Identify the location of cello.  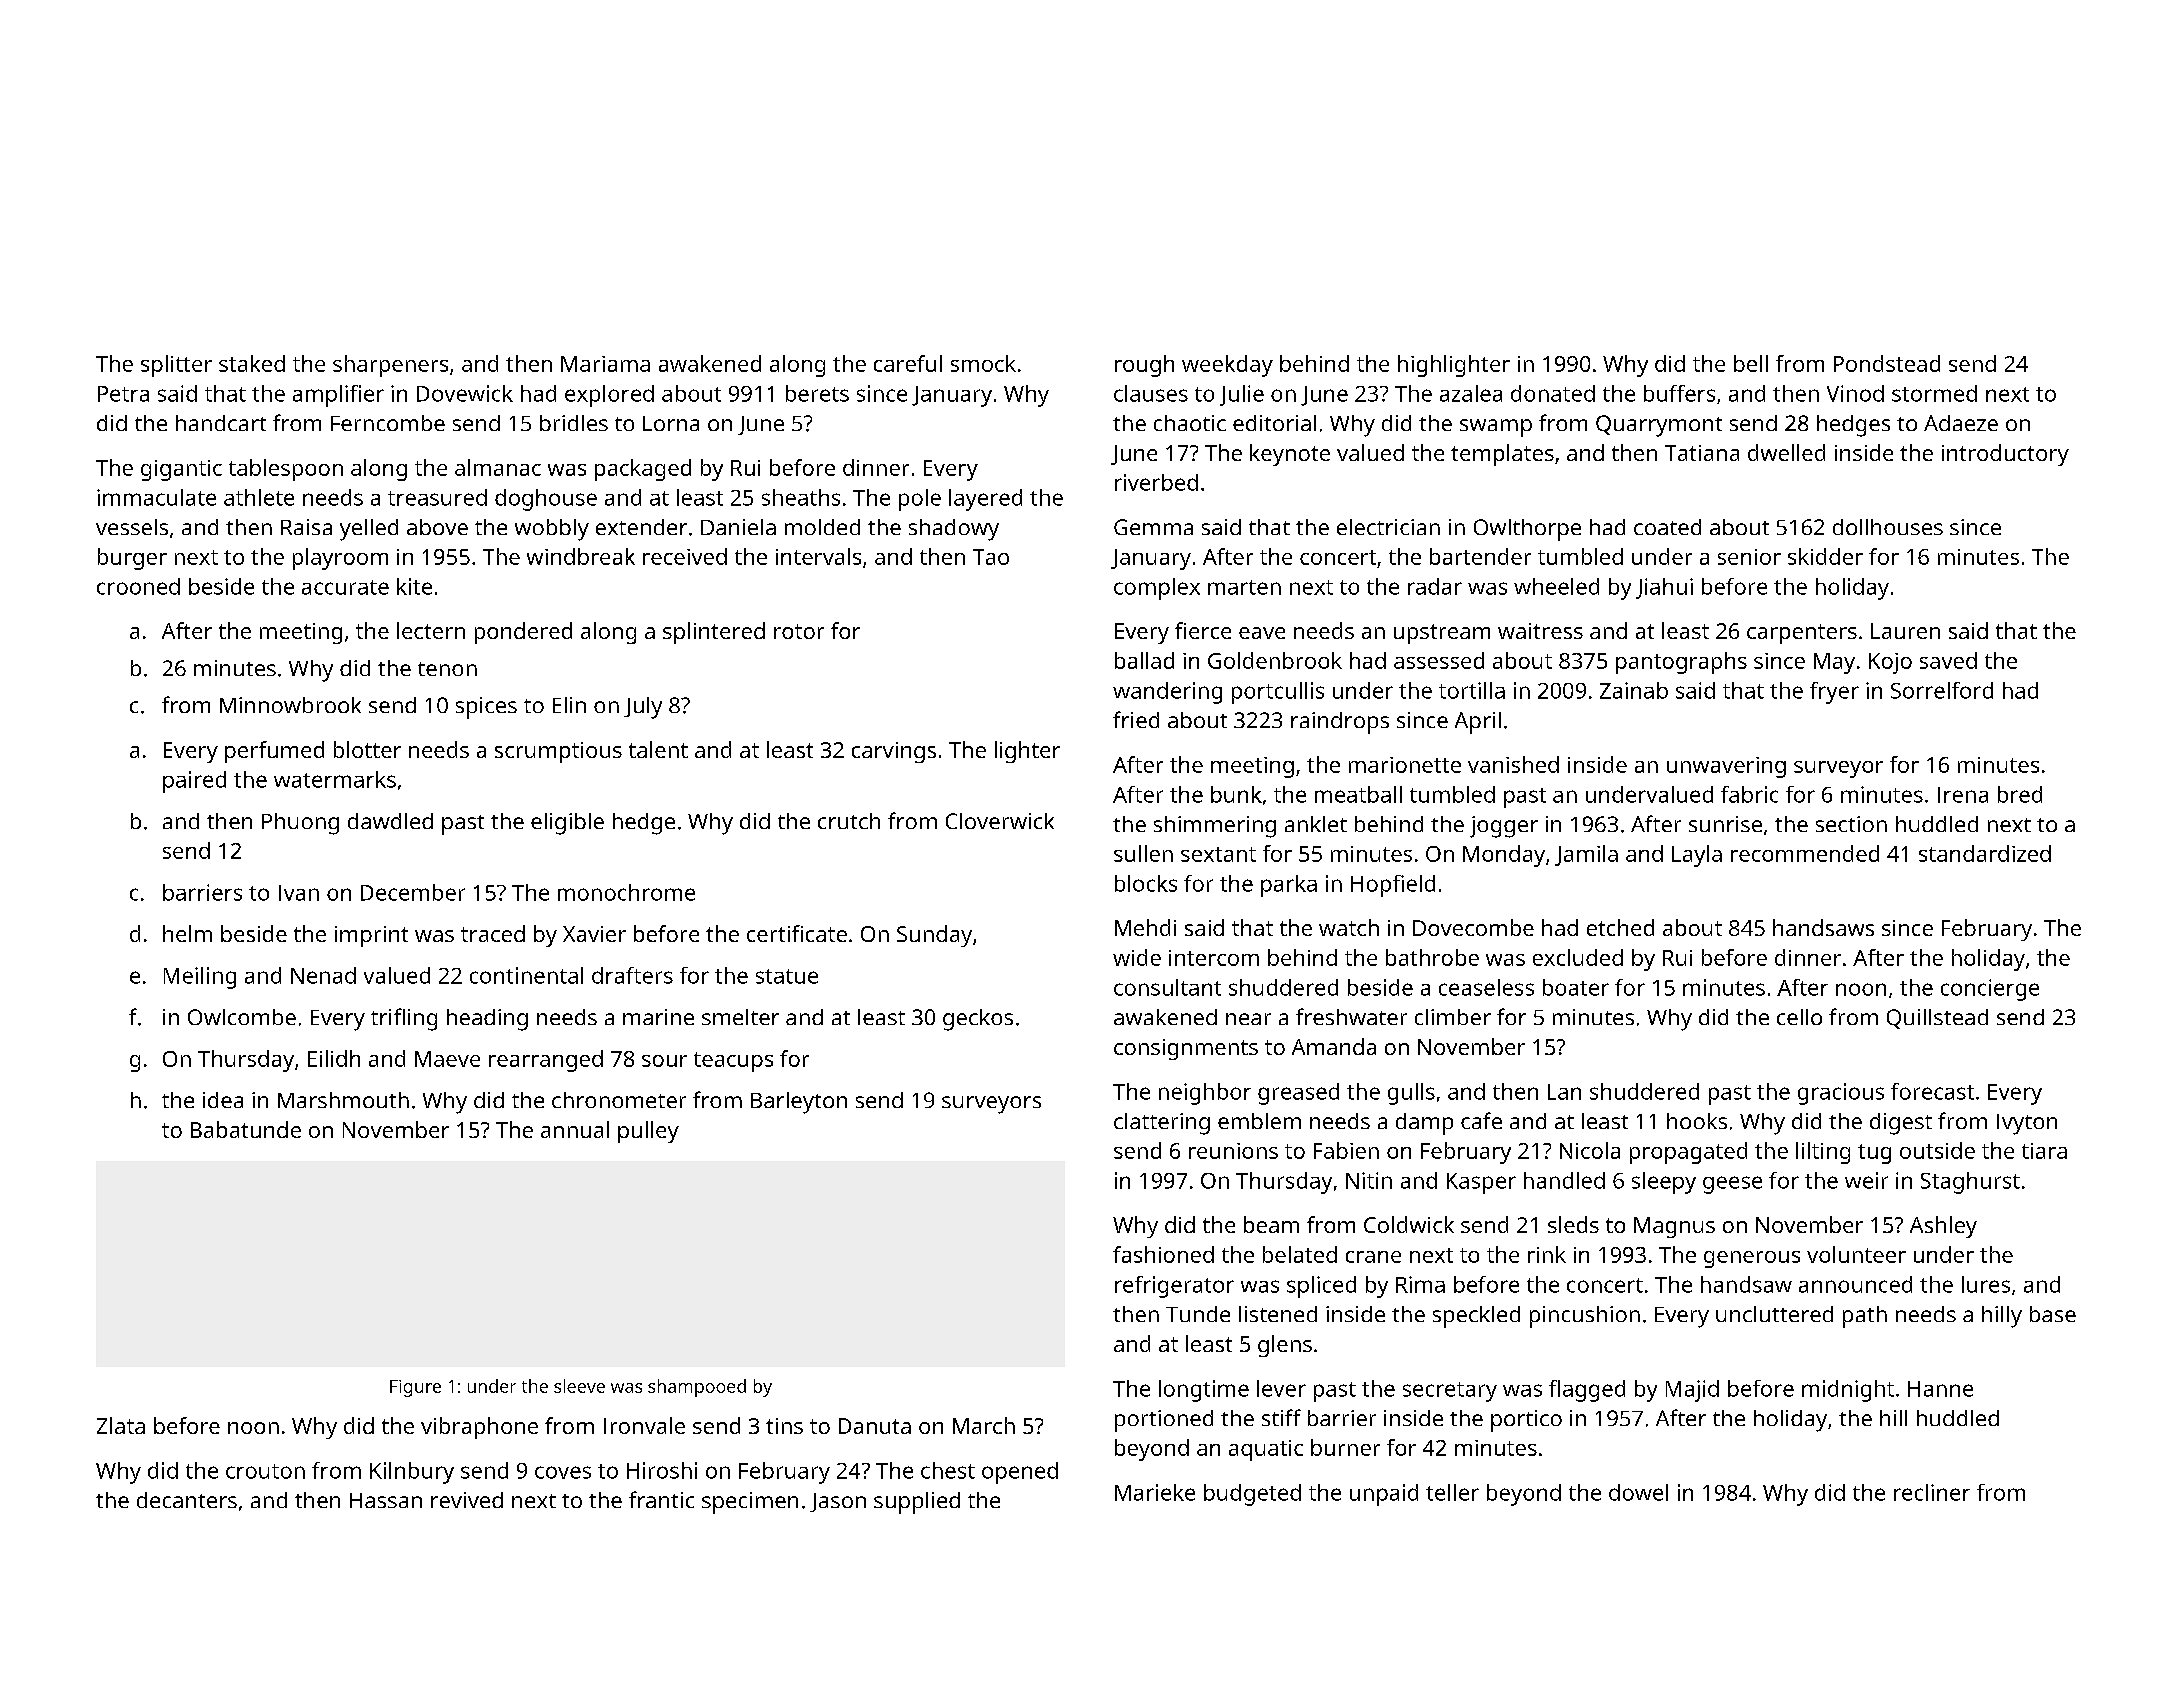
(1799, 1017).
